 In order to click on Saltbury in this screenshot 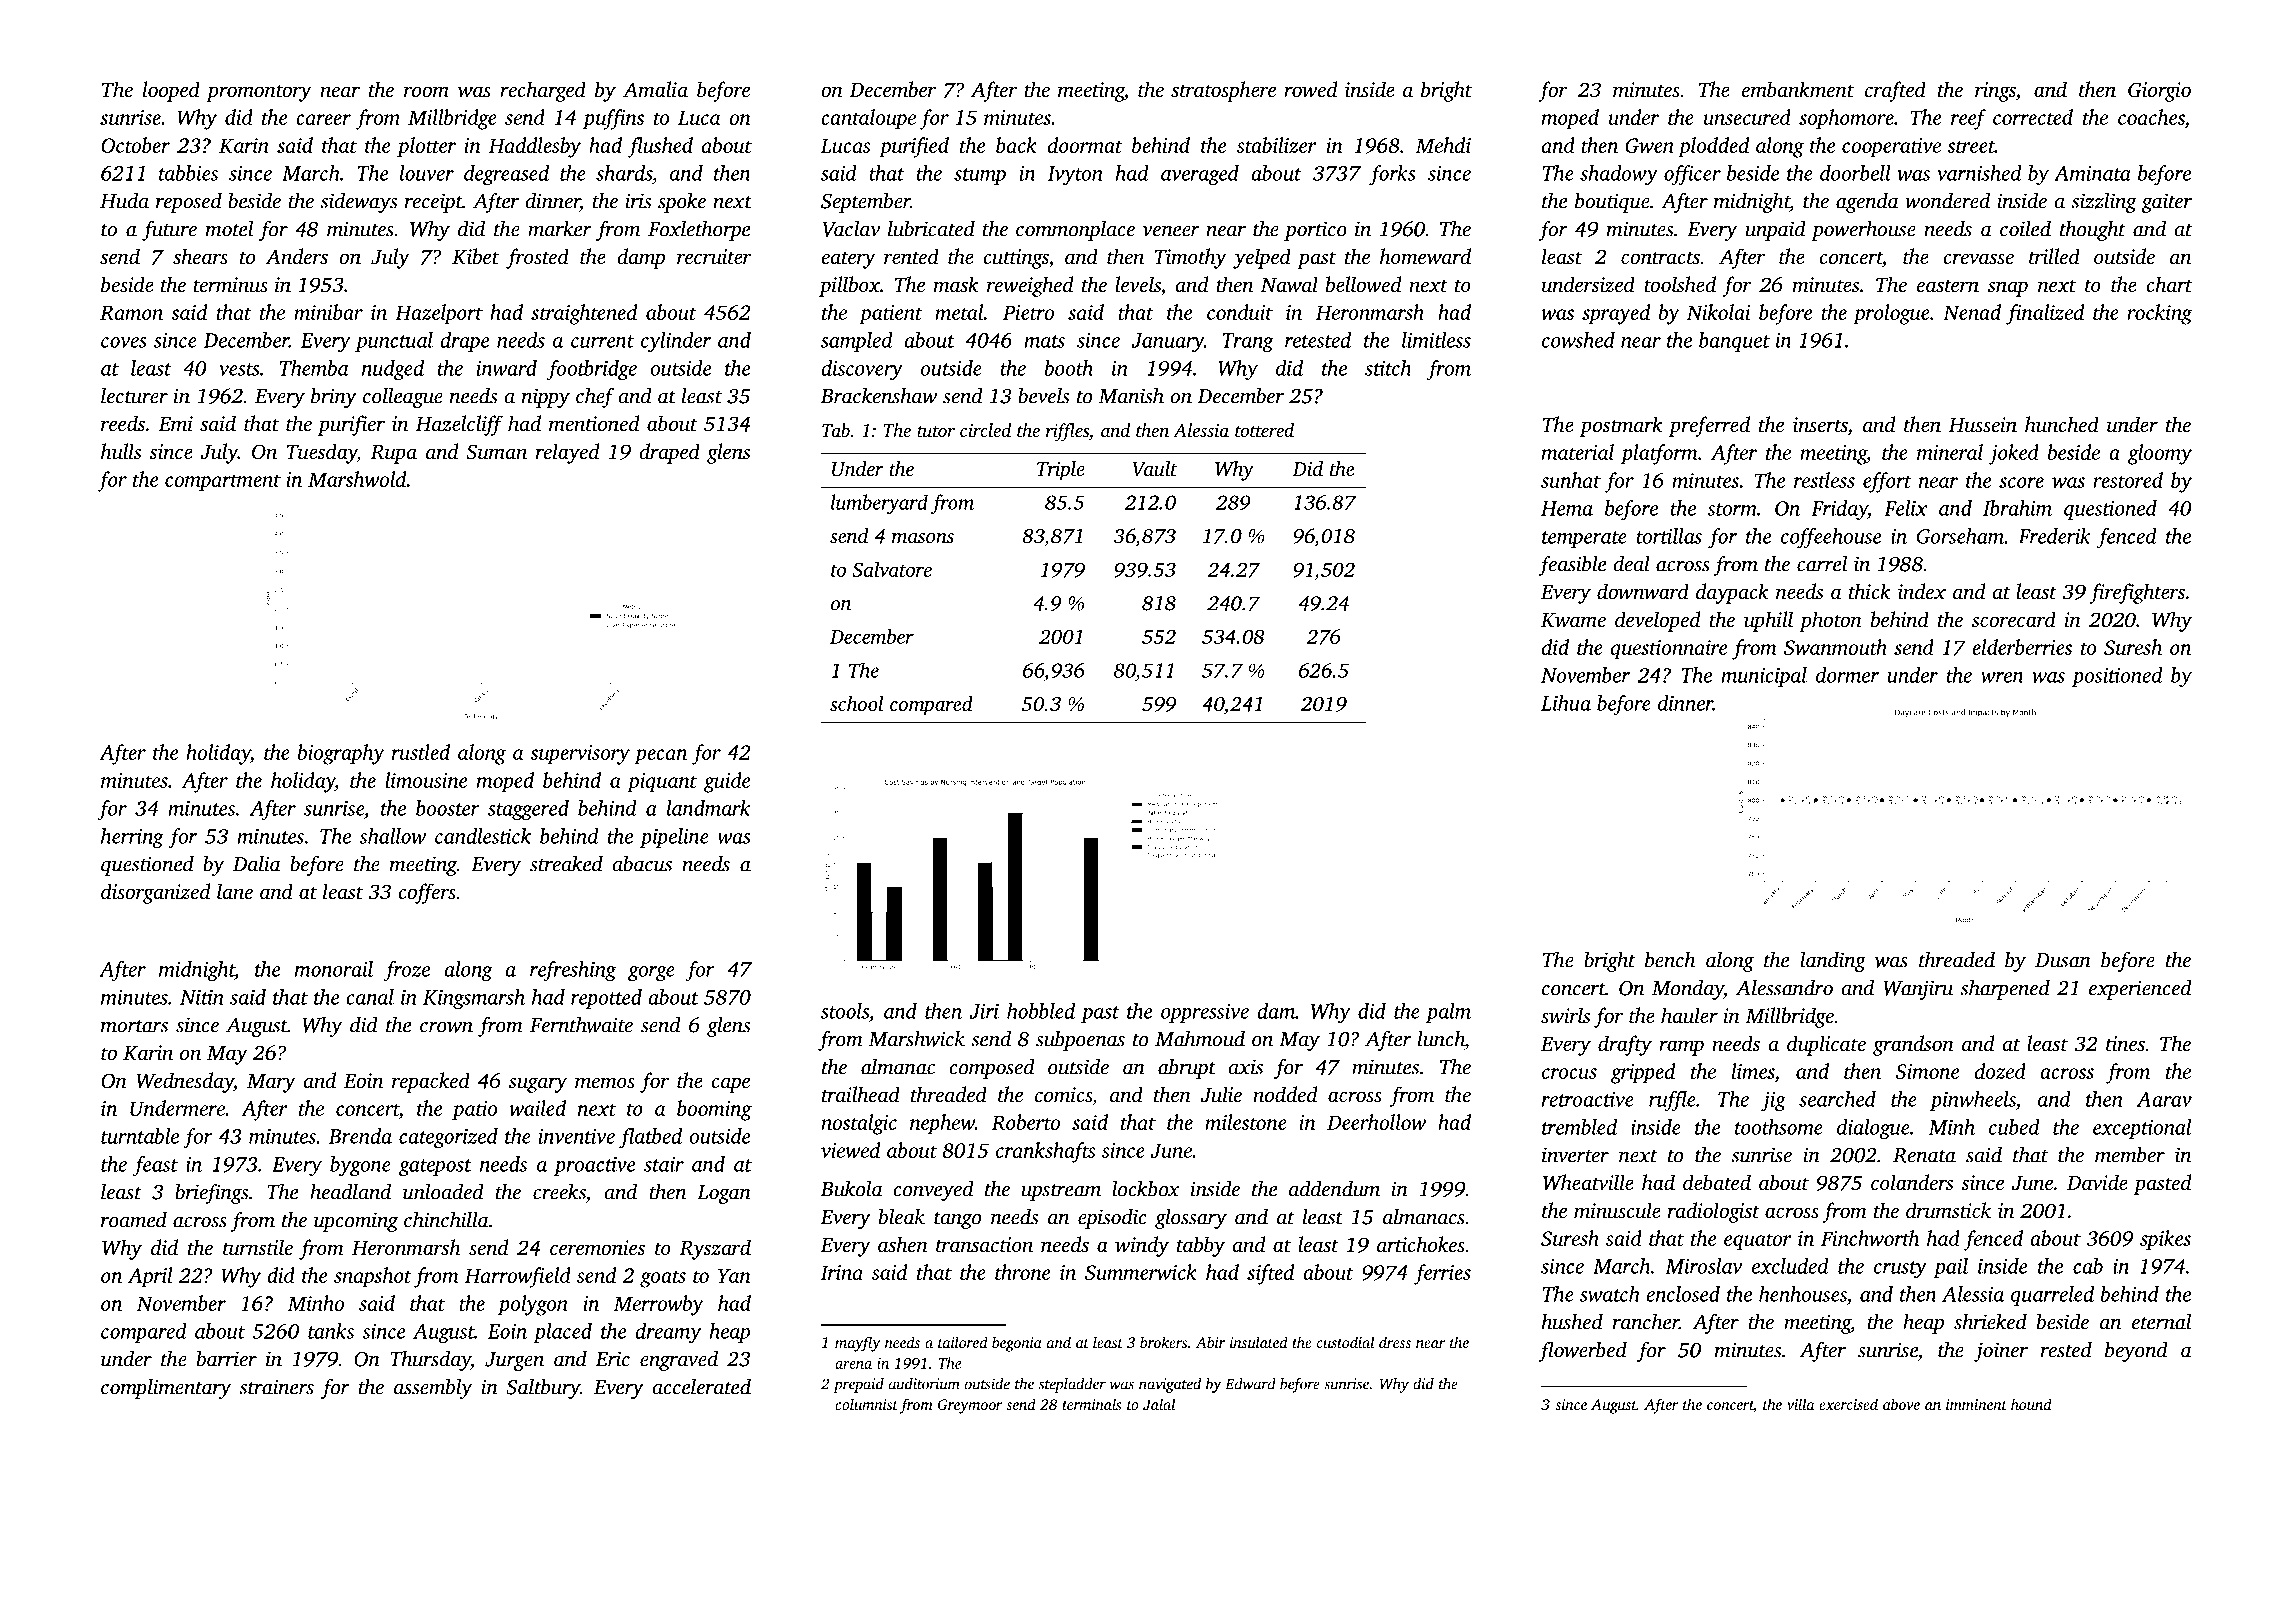, I will do `click(543, 1388)`.
